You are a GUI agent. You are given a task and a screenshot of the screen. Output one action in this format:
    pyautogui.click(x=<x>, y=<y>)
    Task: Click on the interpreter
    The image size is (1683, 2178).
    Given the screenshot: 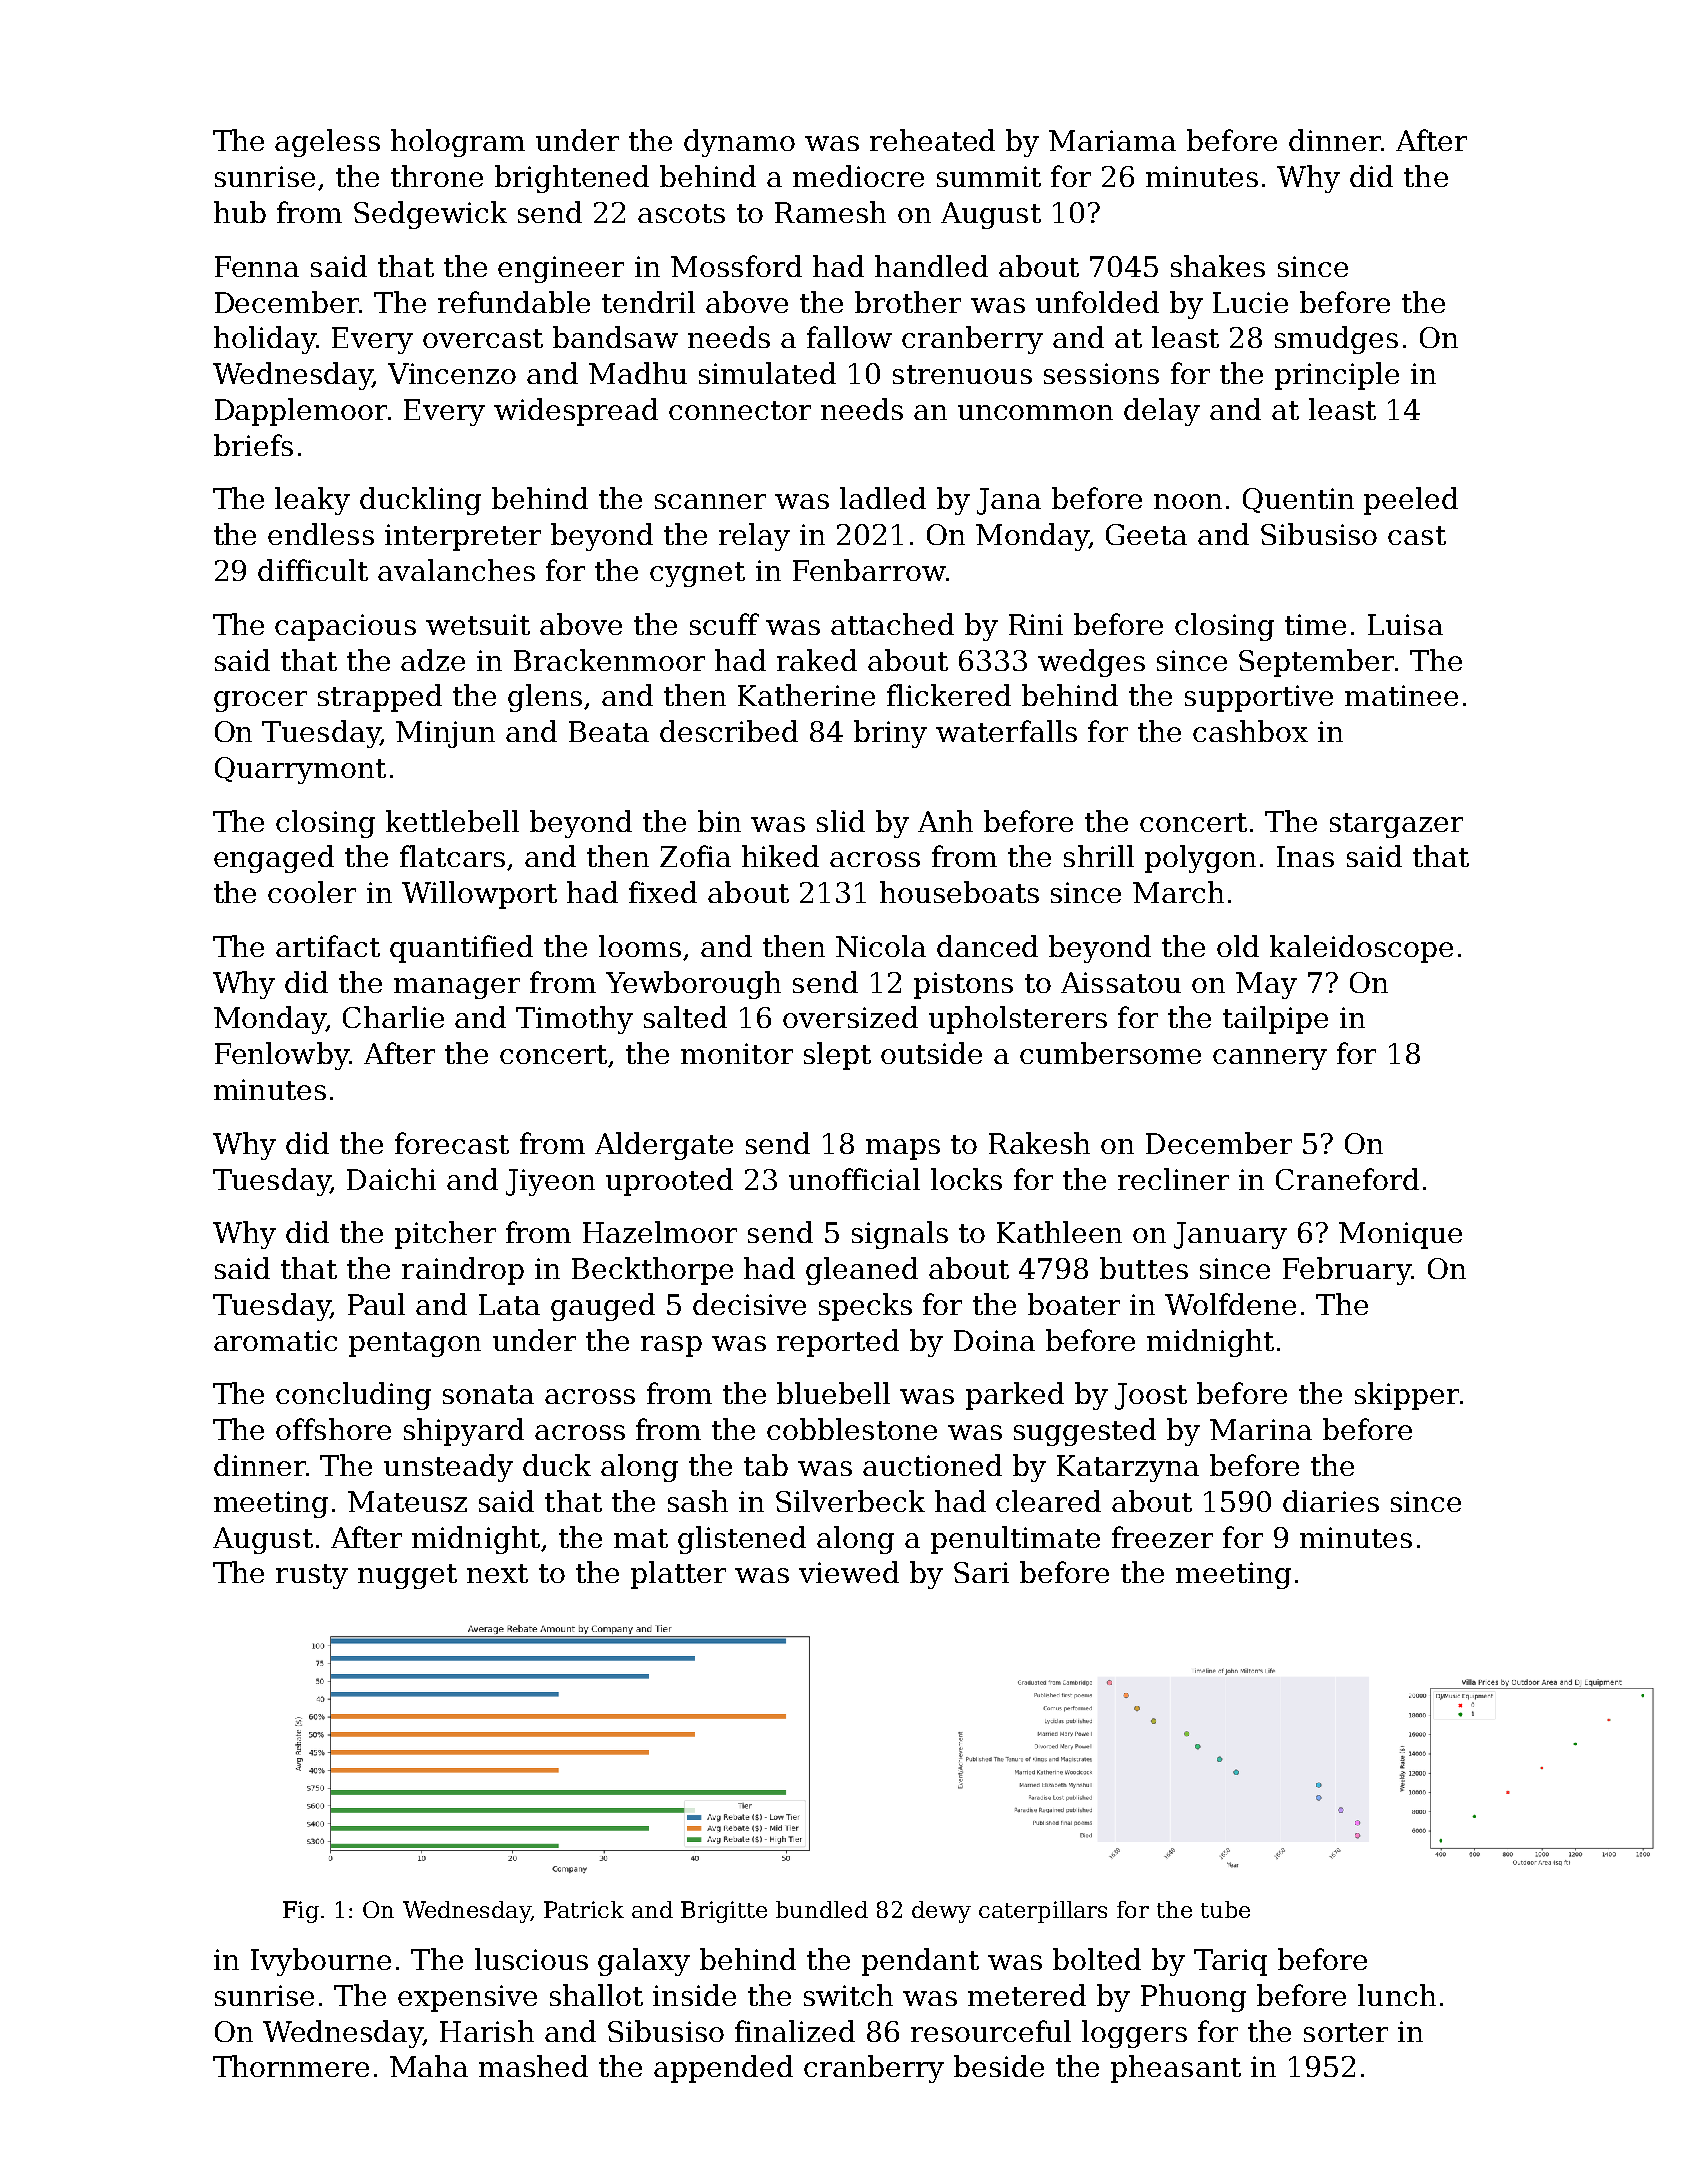 What is the action you would take?
    pyautogui.click(x=463, y=537)
